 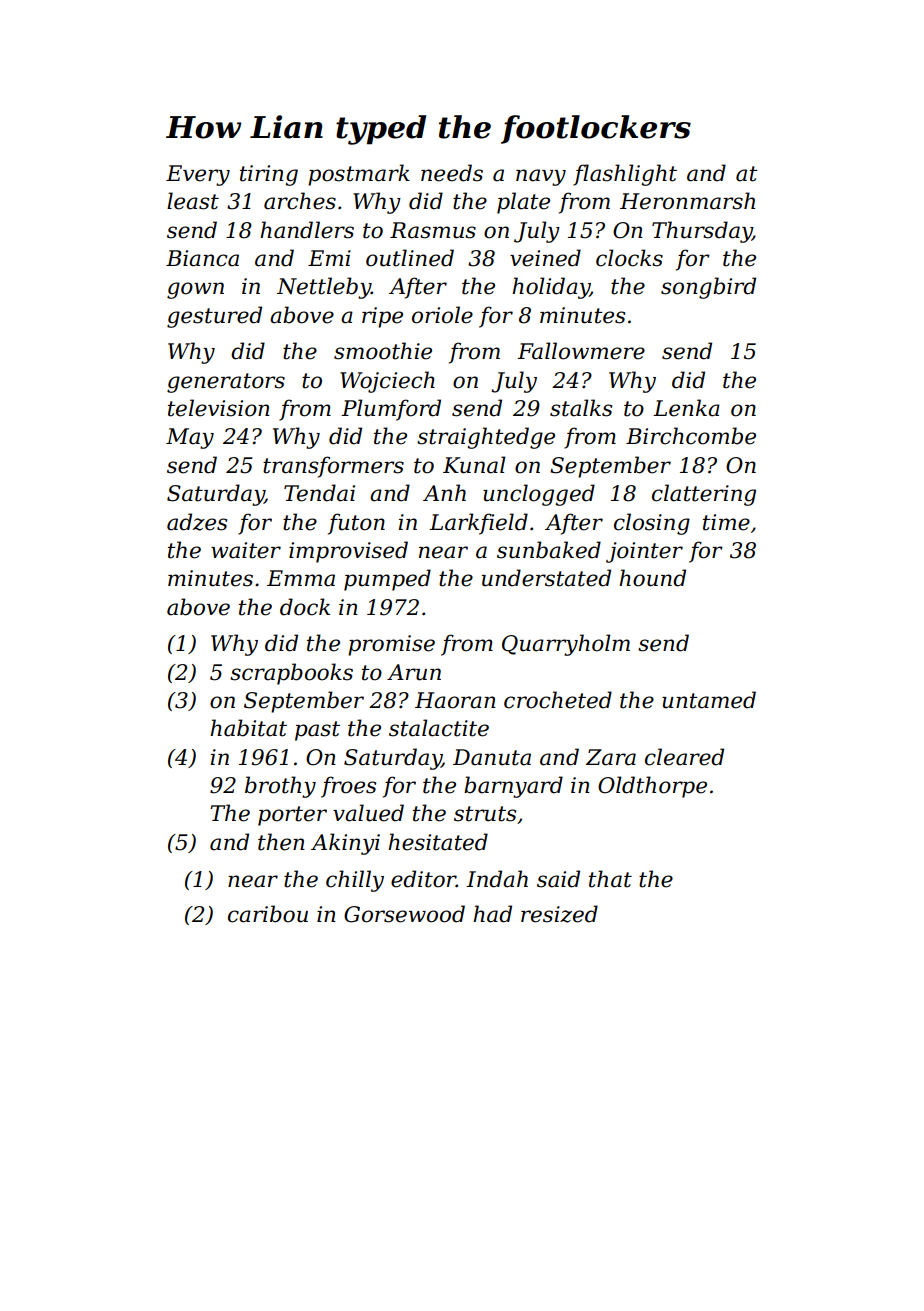 What do you see at coordinates (391, 645) in the image?
I see `promise` at bounding box center [391, 645].
